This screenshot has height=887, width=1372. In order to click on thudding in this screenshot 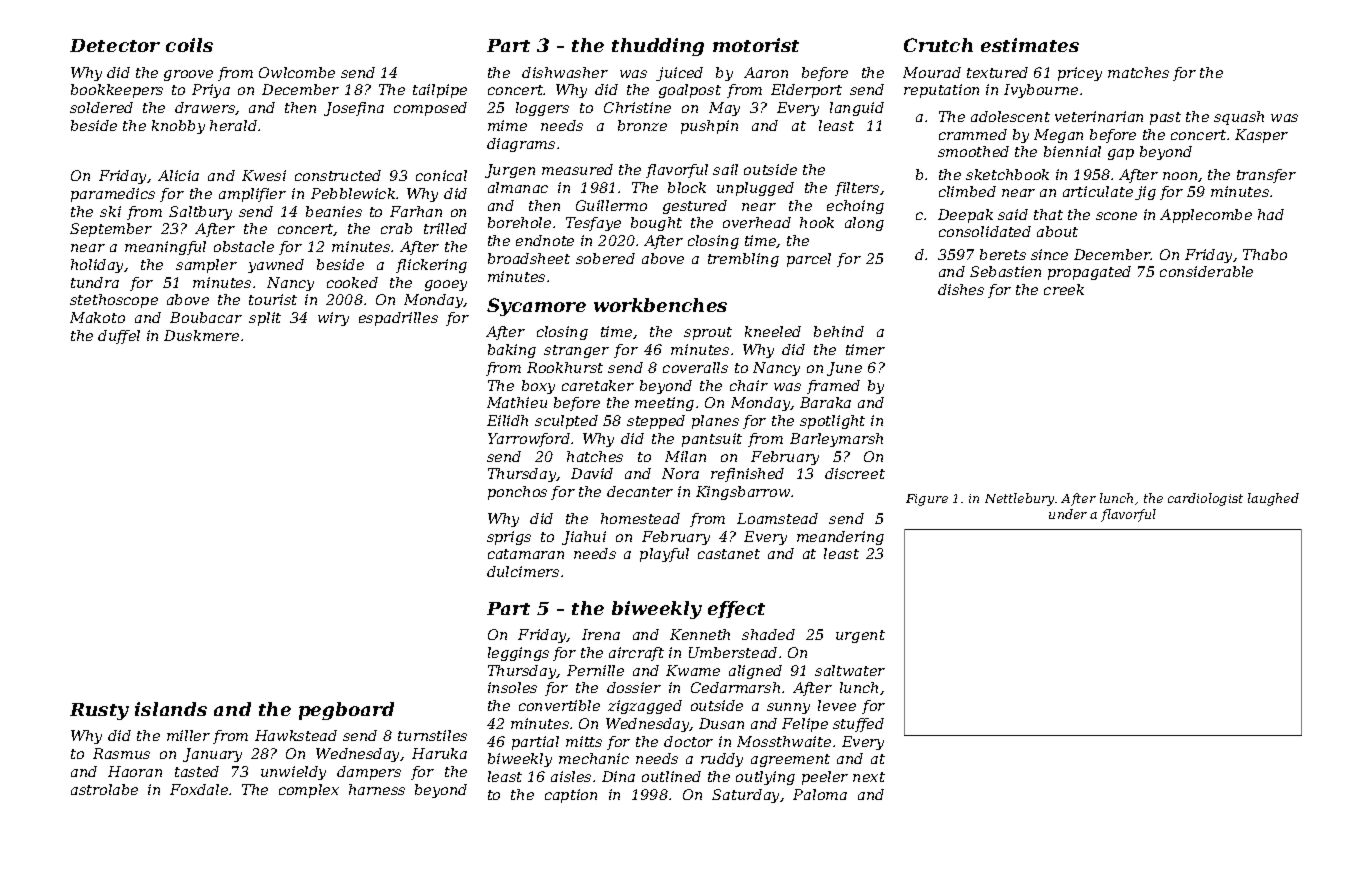, I will do `click(658, 47)`.
